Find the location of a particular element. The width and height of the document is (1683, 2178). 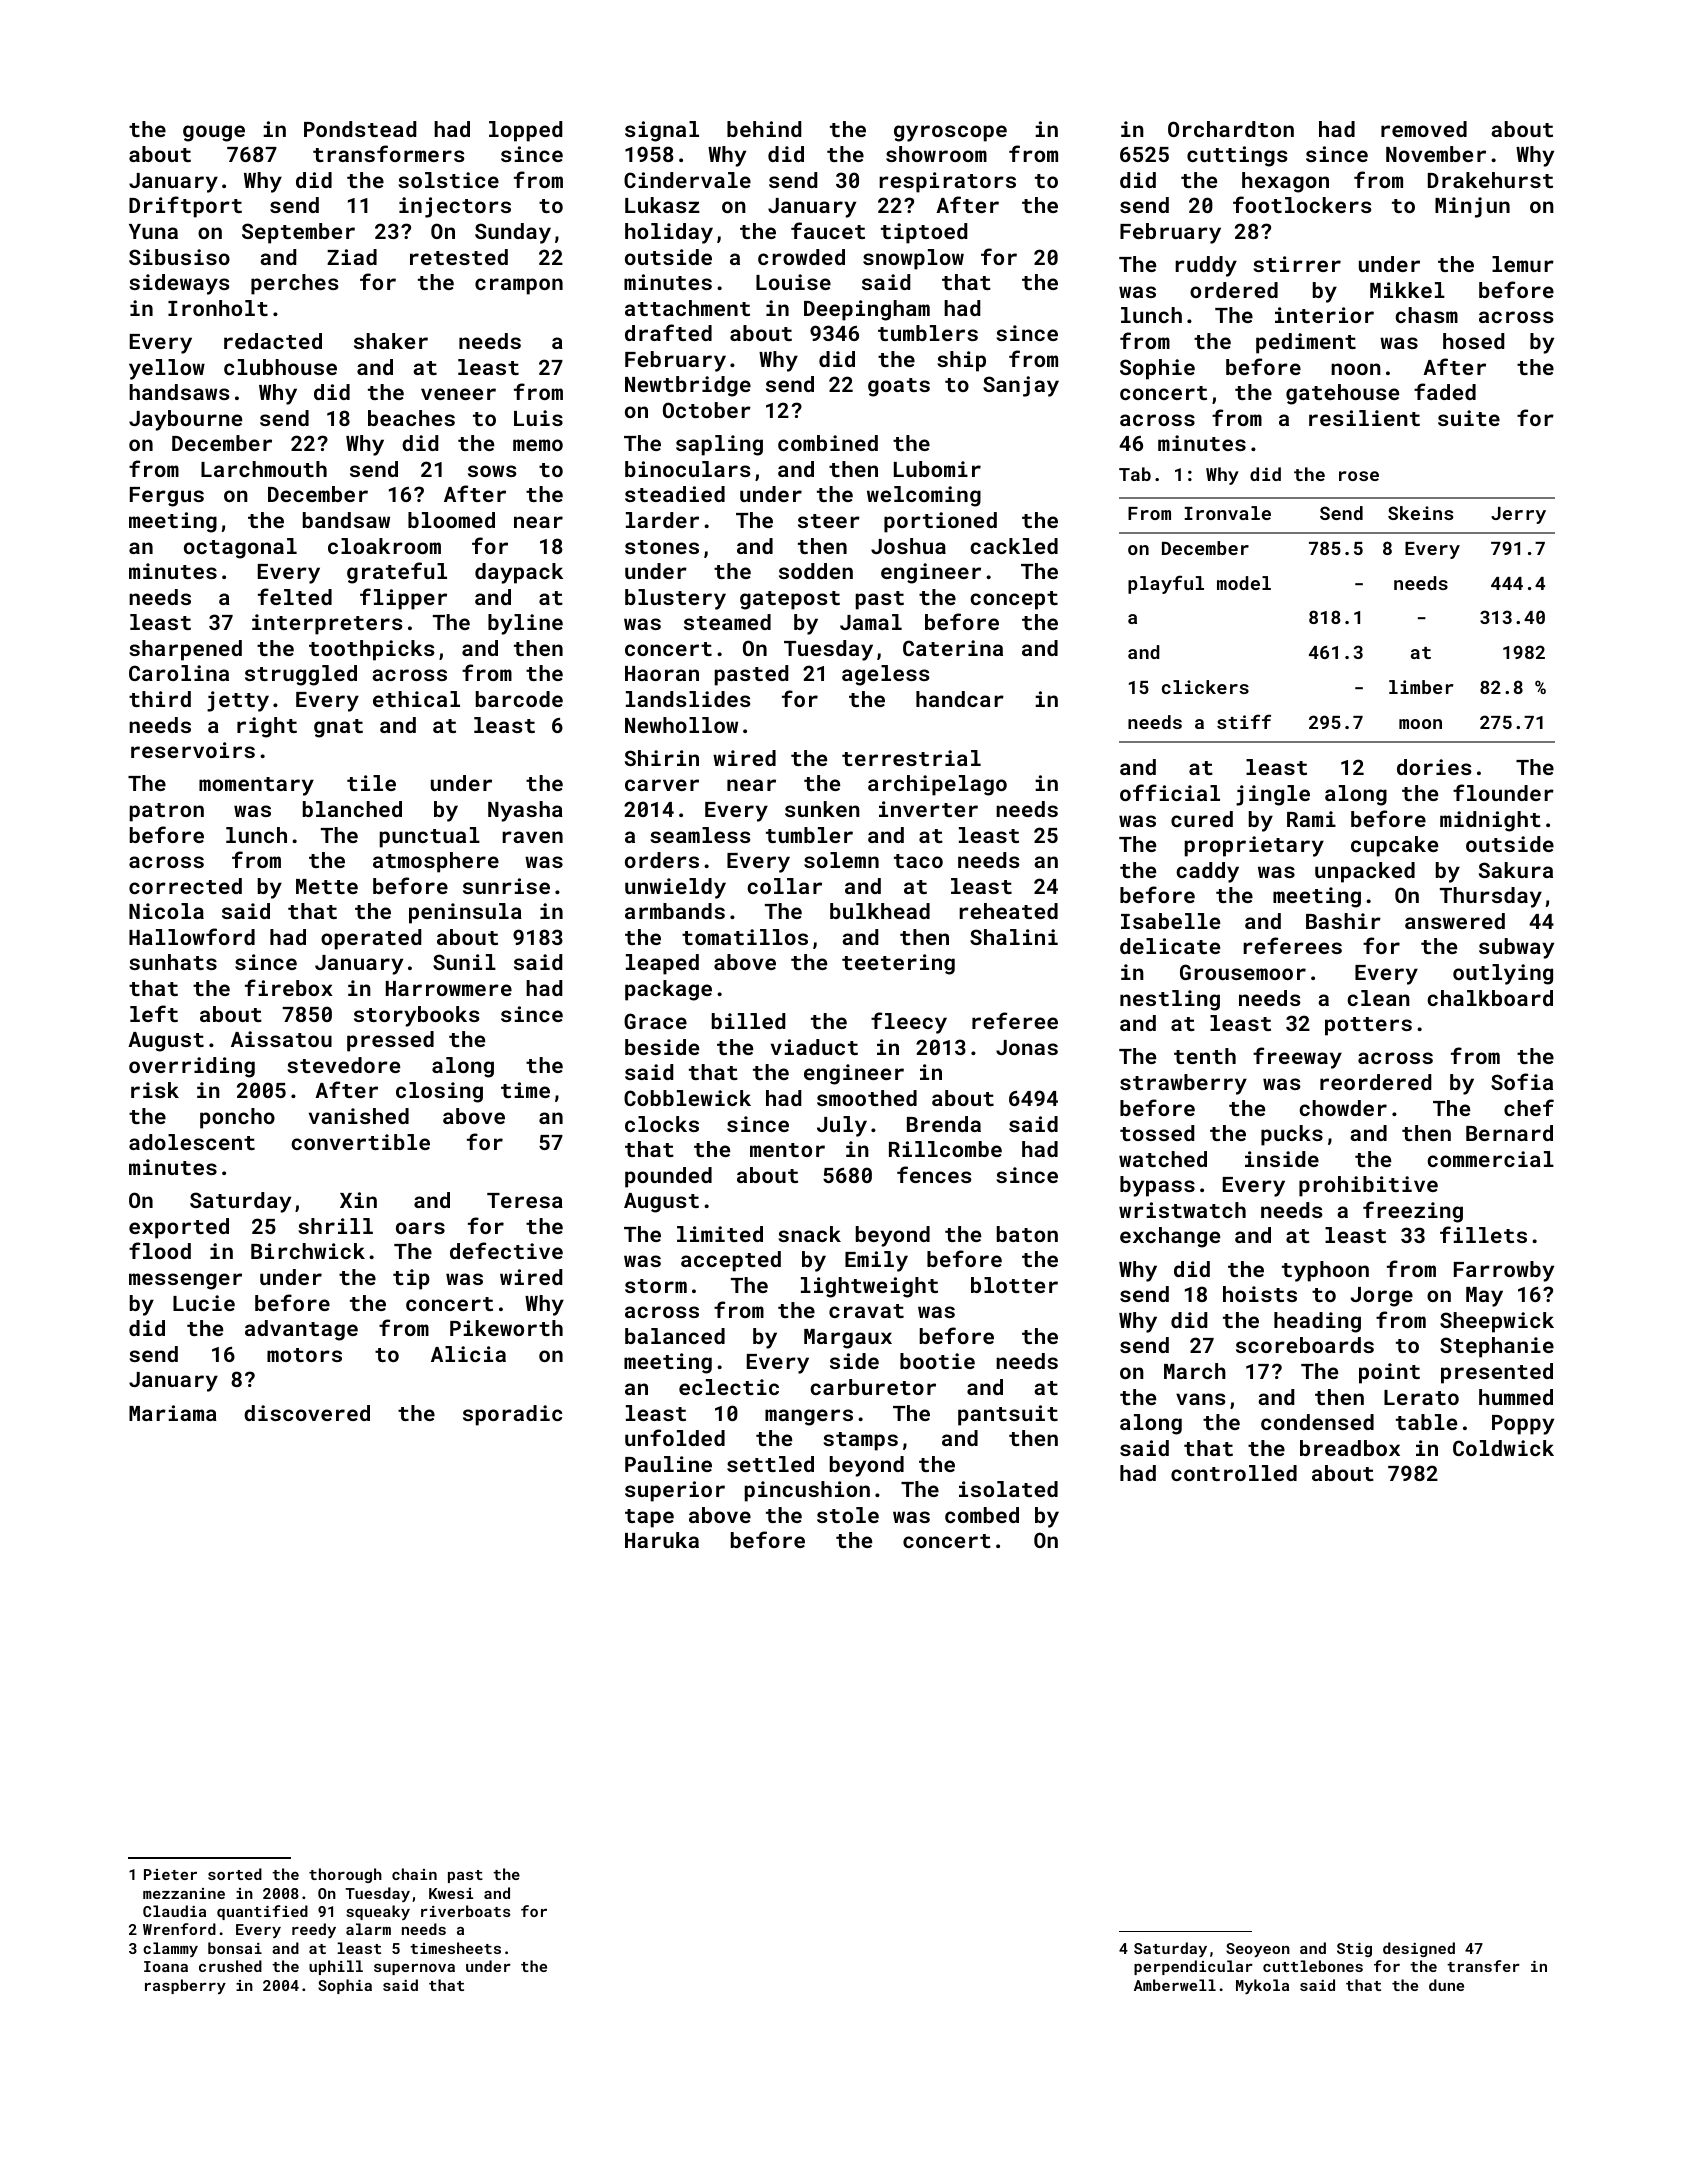

wristwatch is located at coordinates (1182, 1210).
